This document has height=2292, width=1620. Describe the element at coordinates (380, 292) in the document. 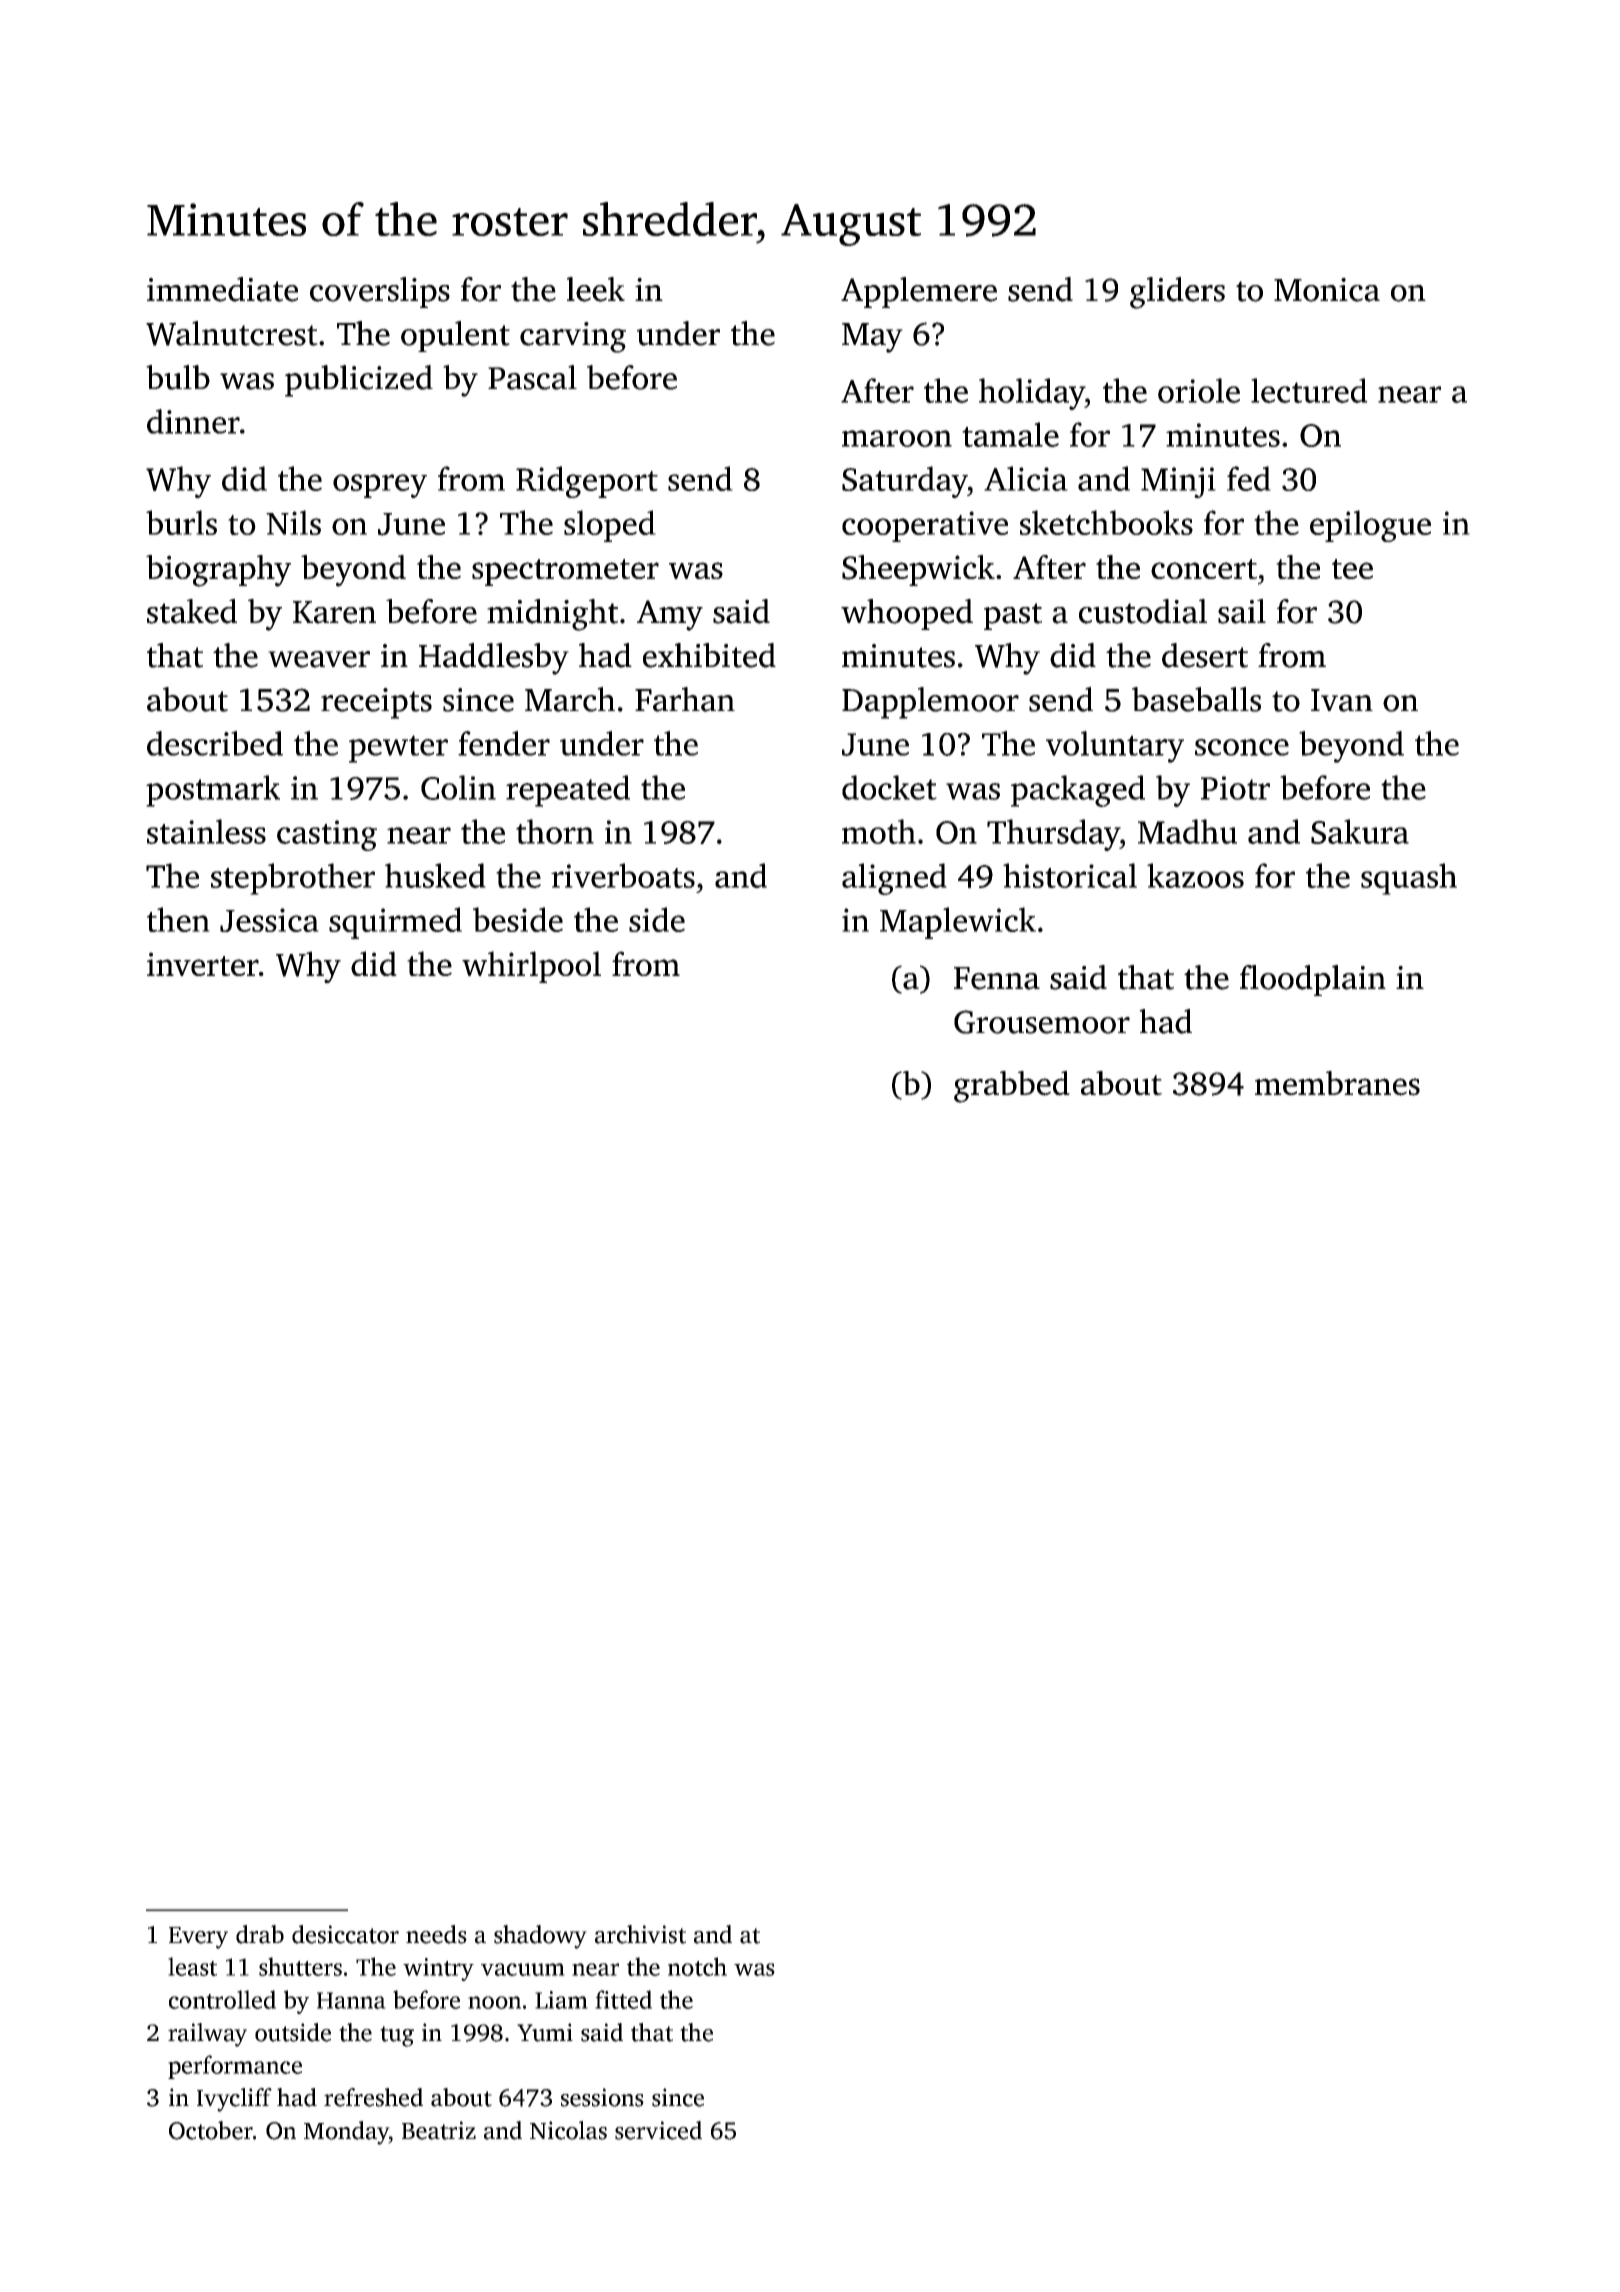

I see `coverslips` at that location.
